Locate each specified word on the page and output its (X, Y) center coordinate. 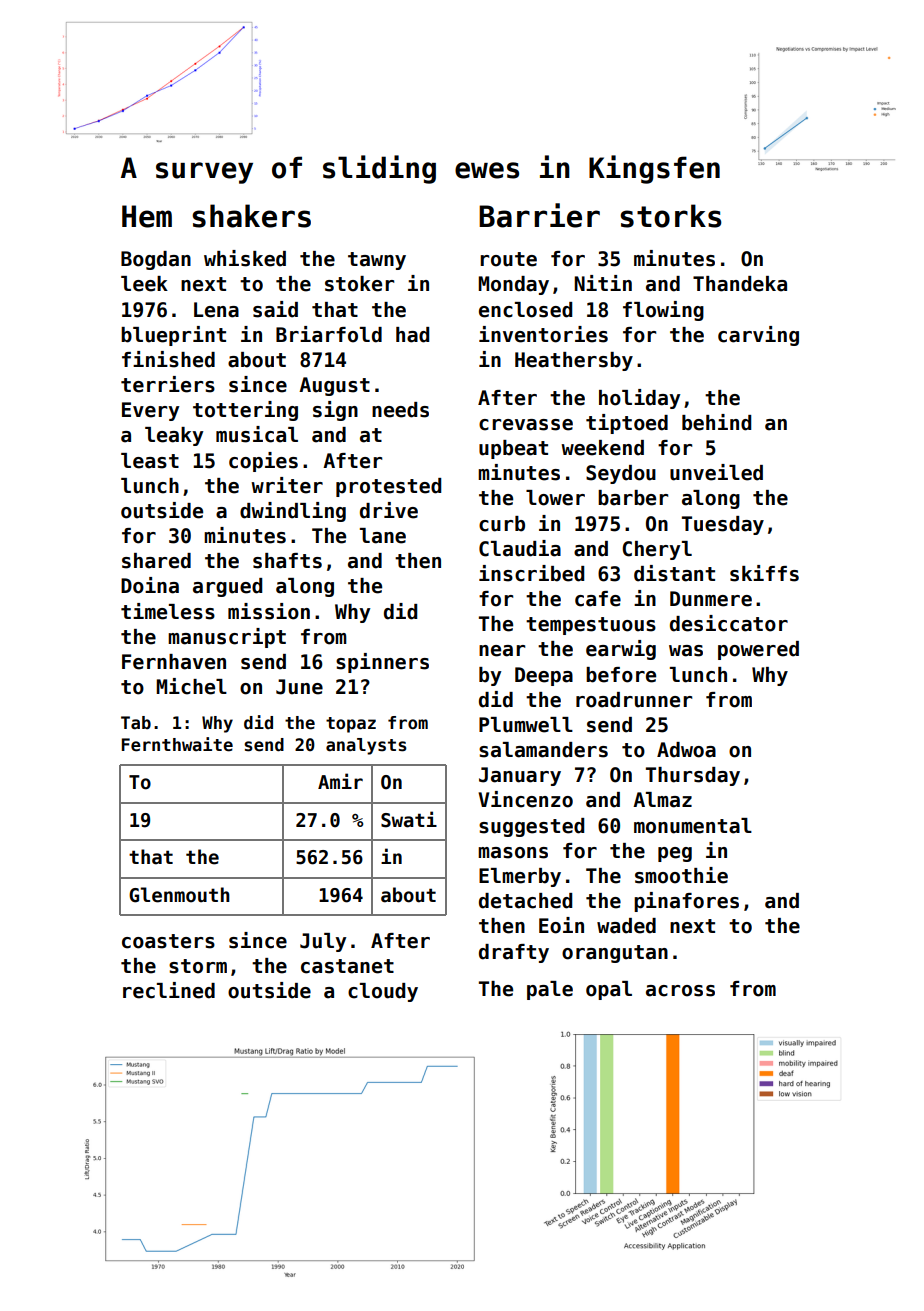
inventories (543, 334)
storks (671, 216)
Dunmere (711, 599)
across (680, 991)
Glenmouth (179, 895)
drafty (514, 953)
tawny (377, 261)
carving (758, 336)
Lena (216, 310)
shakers (251, 216)
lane (383, 536)
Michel (191, 686)
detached (525, 901)
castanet (347, 966)
